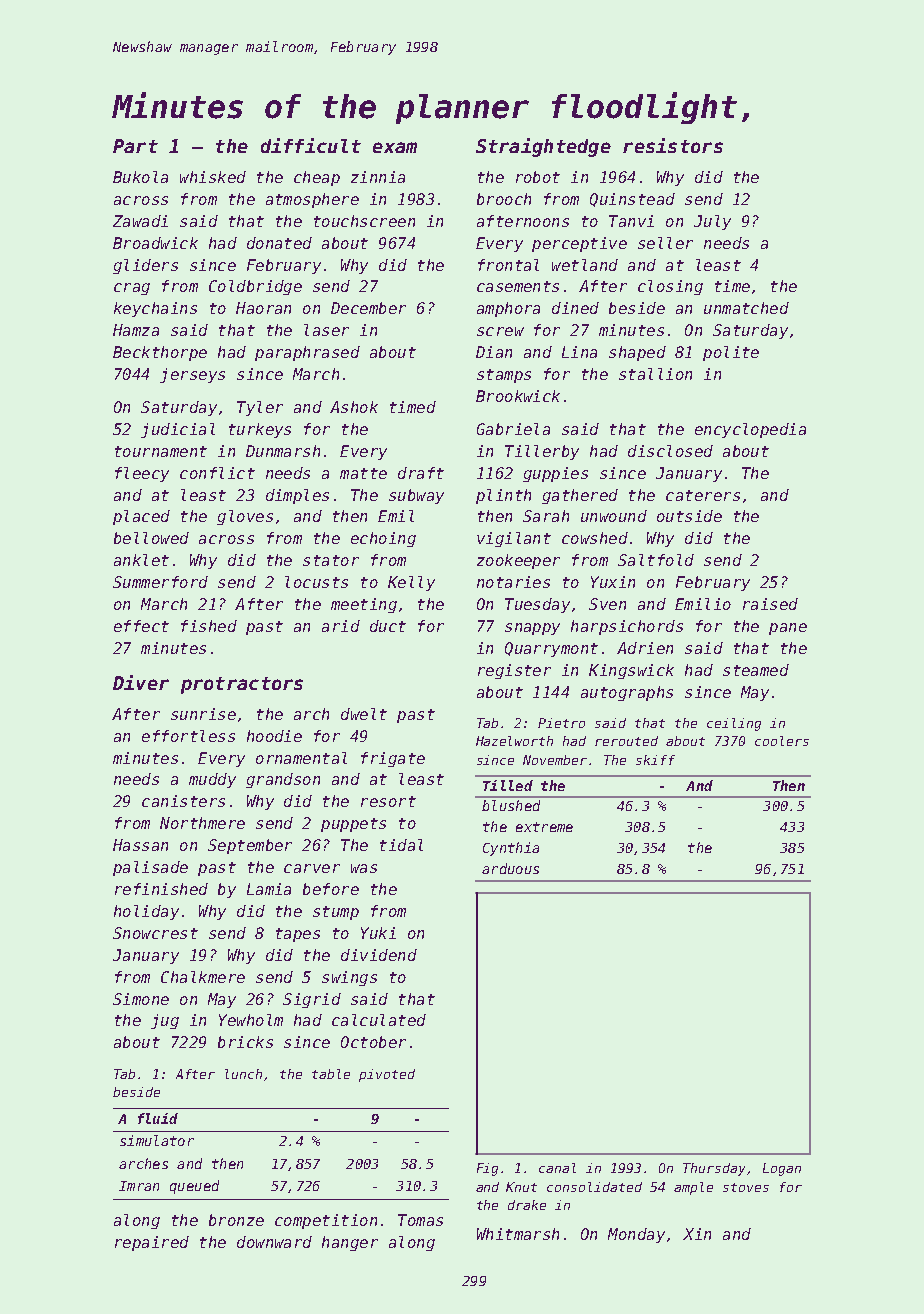 This screenshot has height=1314, width=924. Describe the element at coordinates (746, 308) in the screenshot. I see `unmatched` at that location.
